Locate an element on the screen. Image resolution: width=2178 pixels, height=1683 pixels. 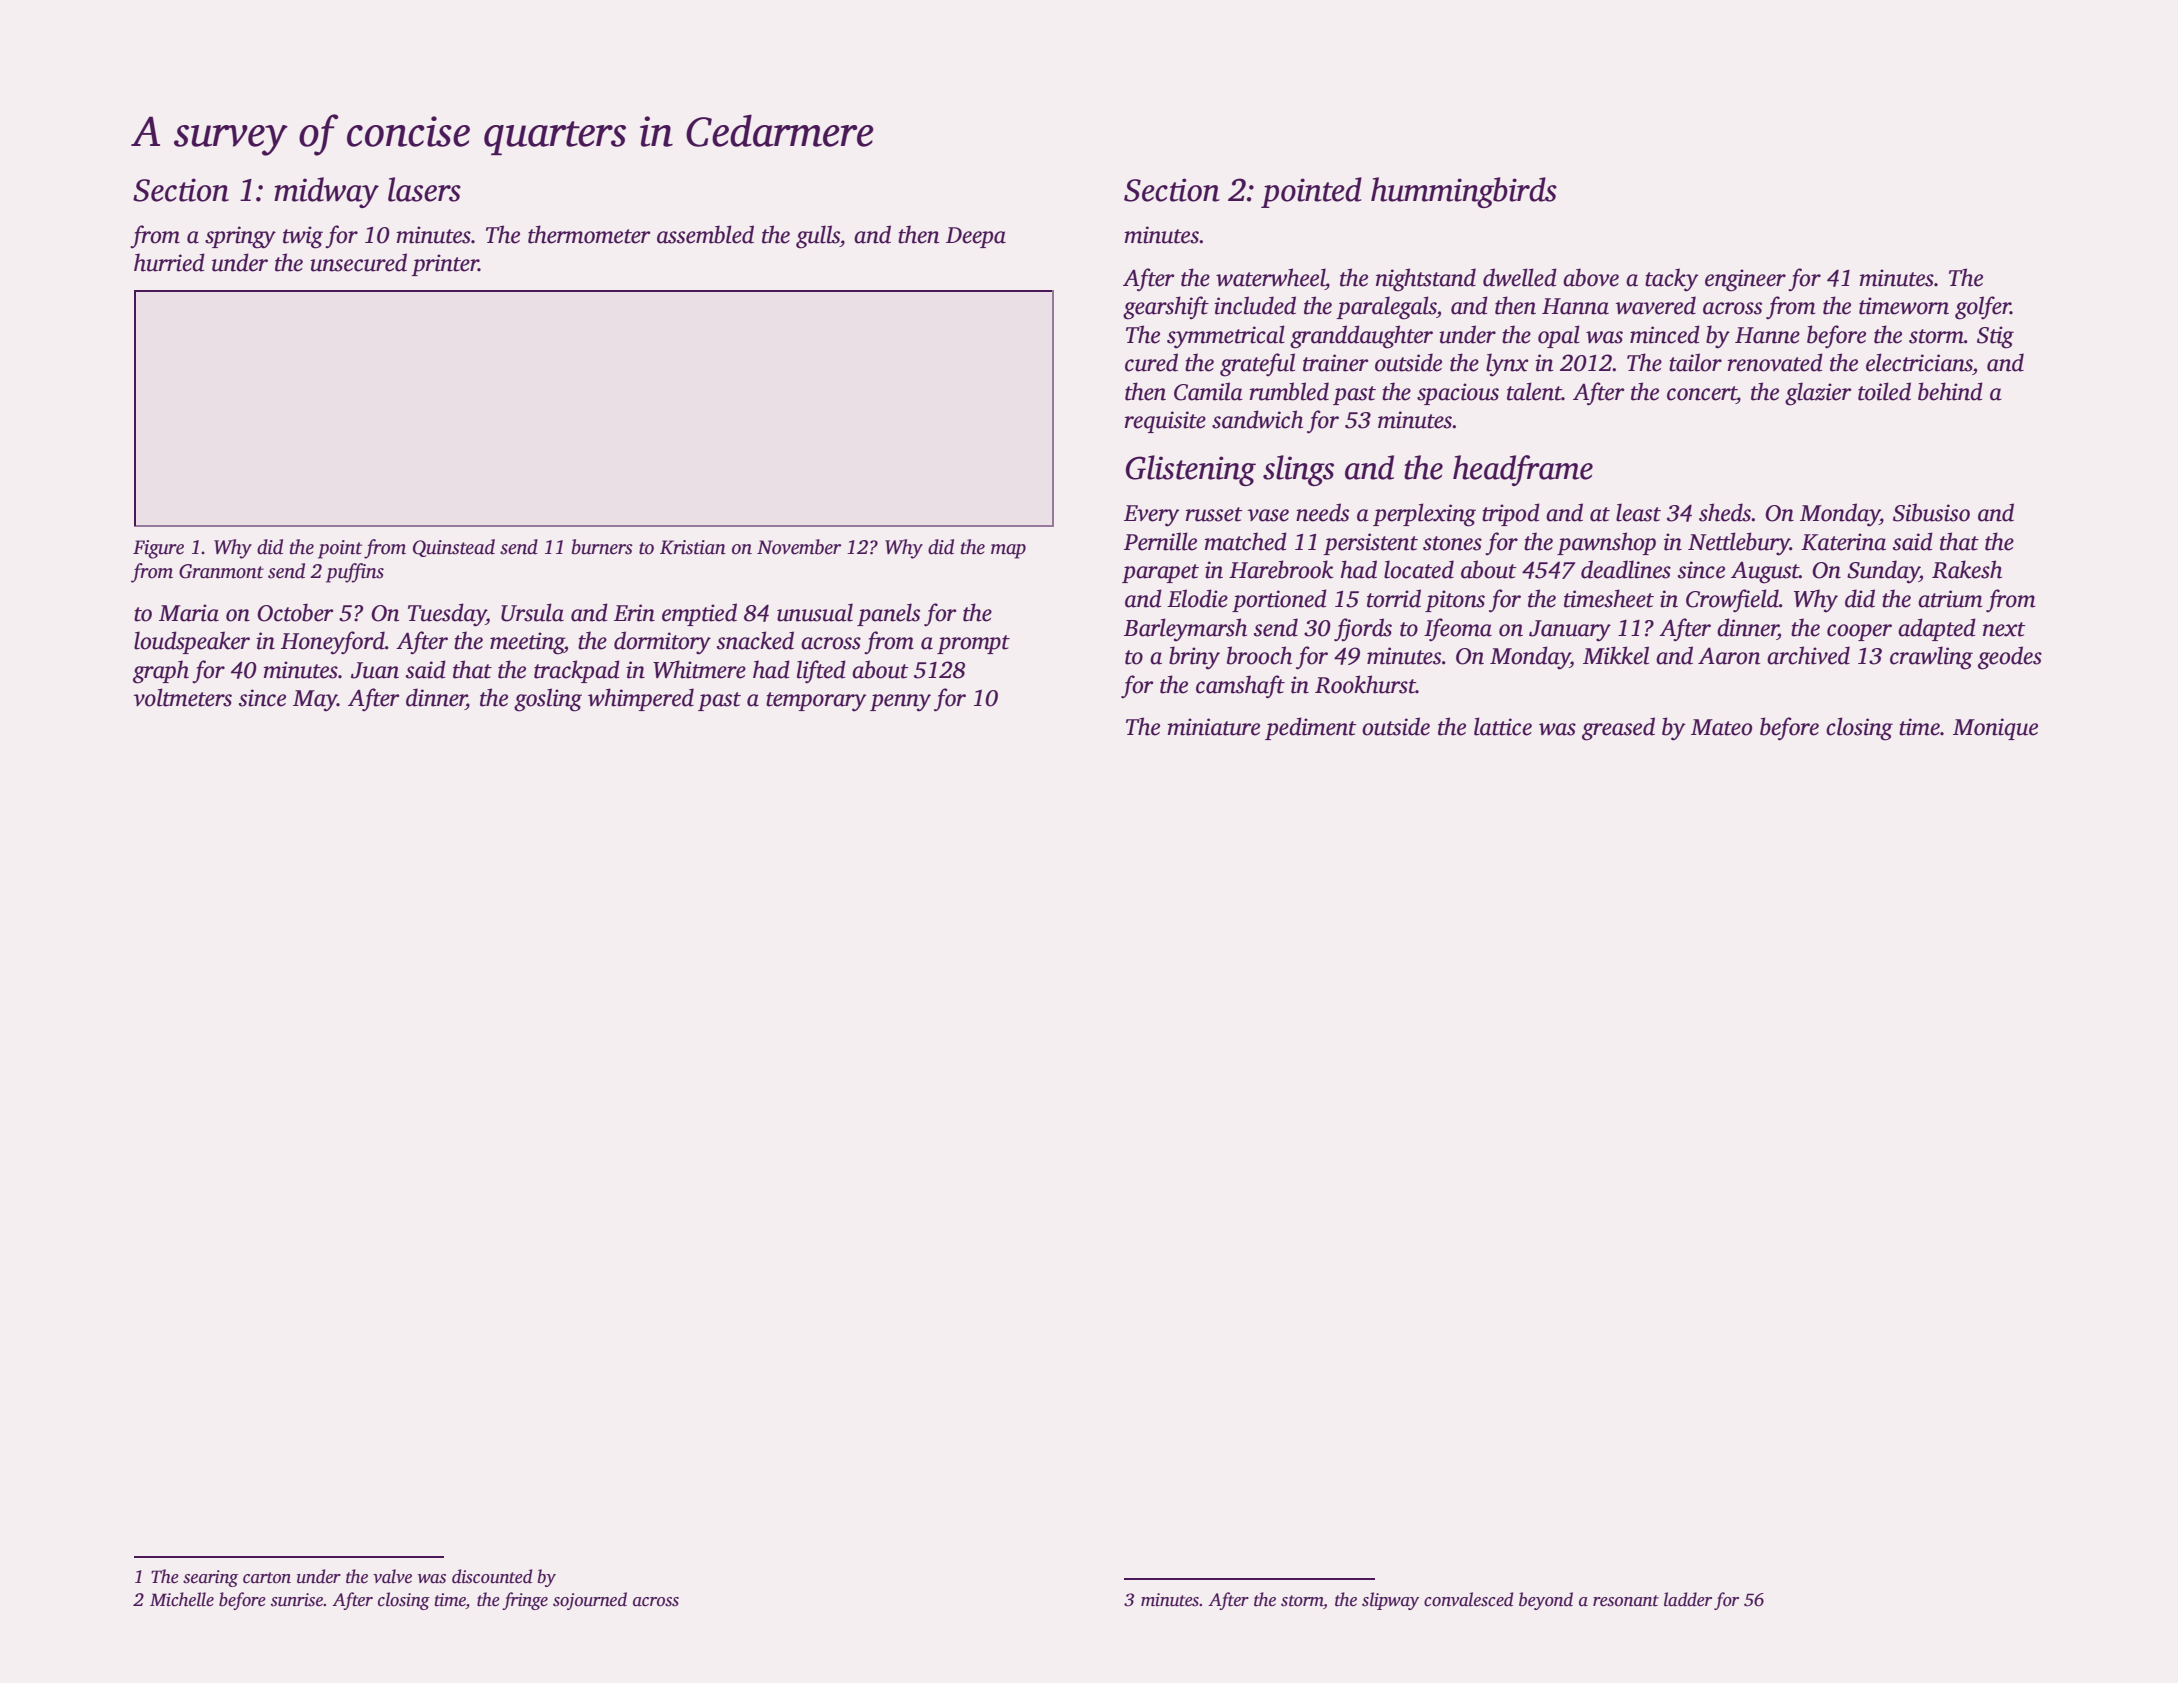
miniature is located at coordinates (1213, 727).
